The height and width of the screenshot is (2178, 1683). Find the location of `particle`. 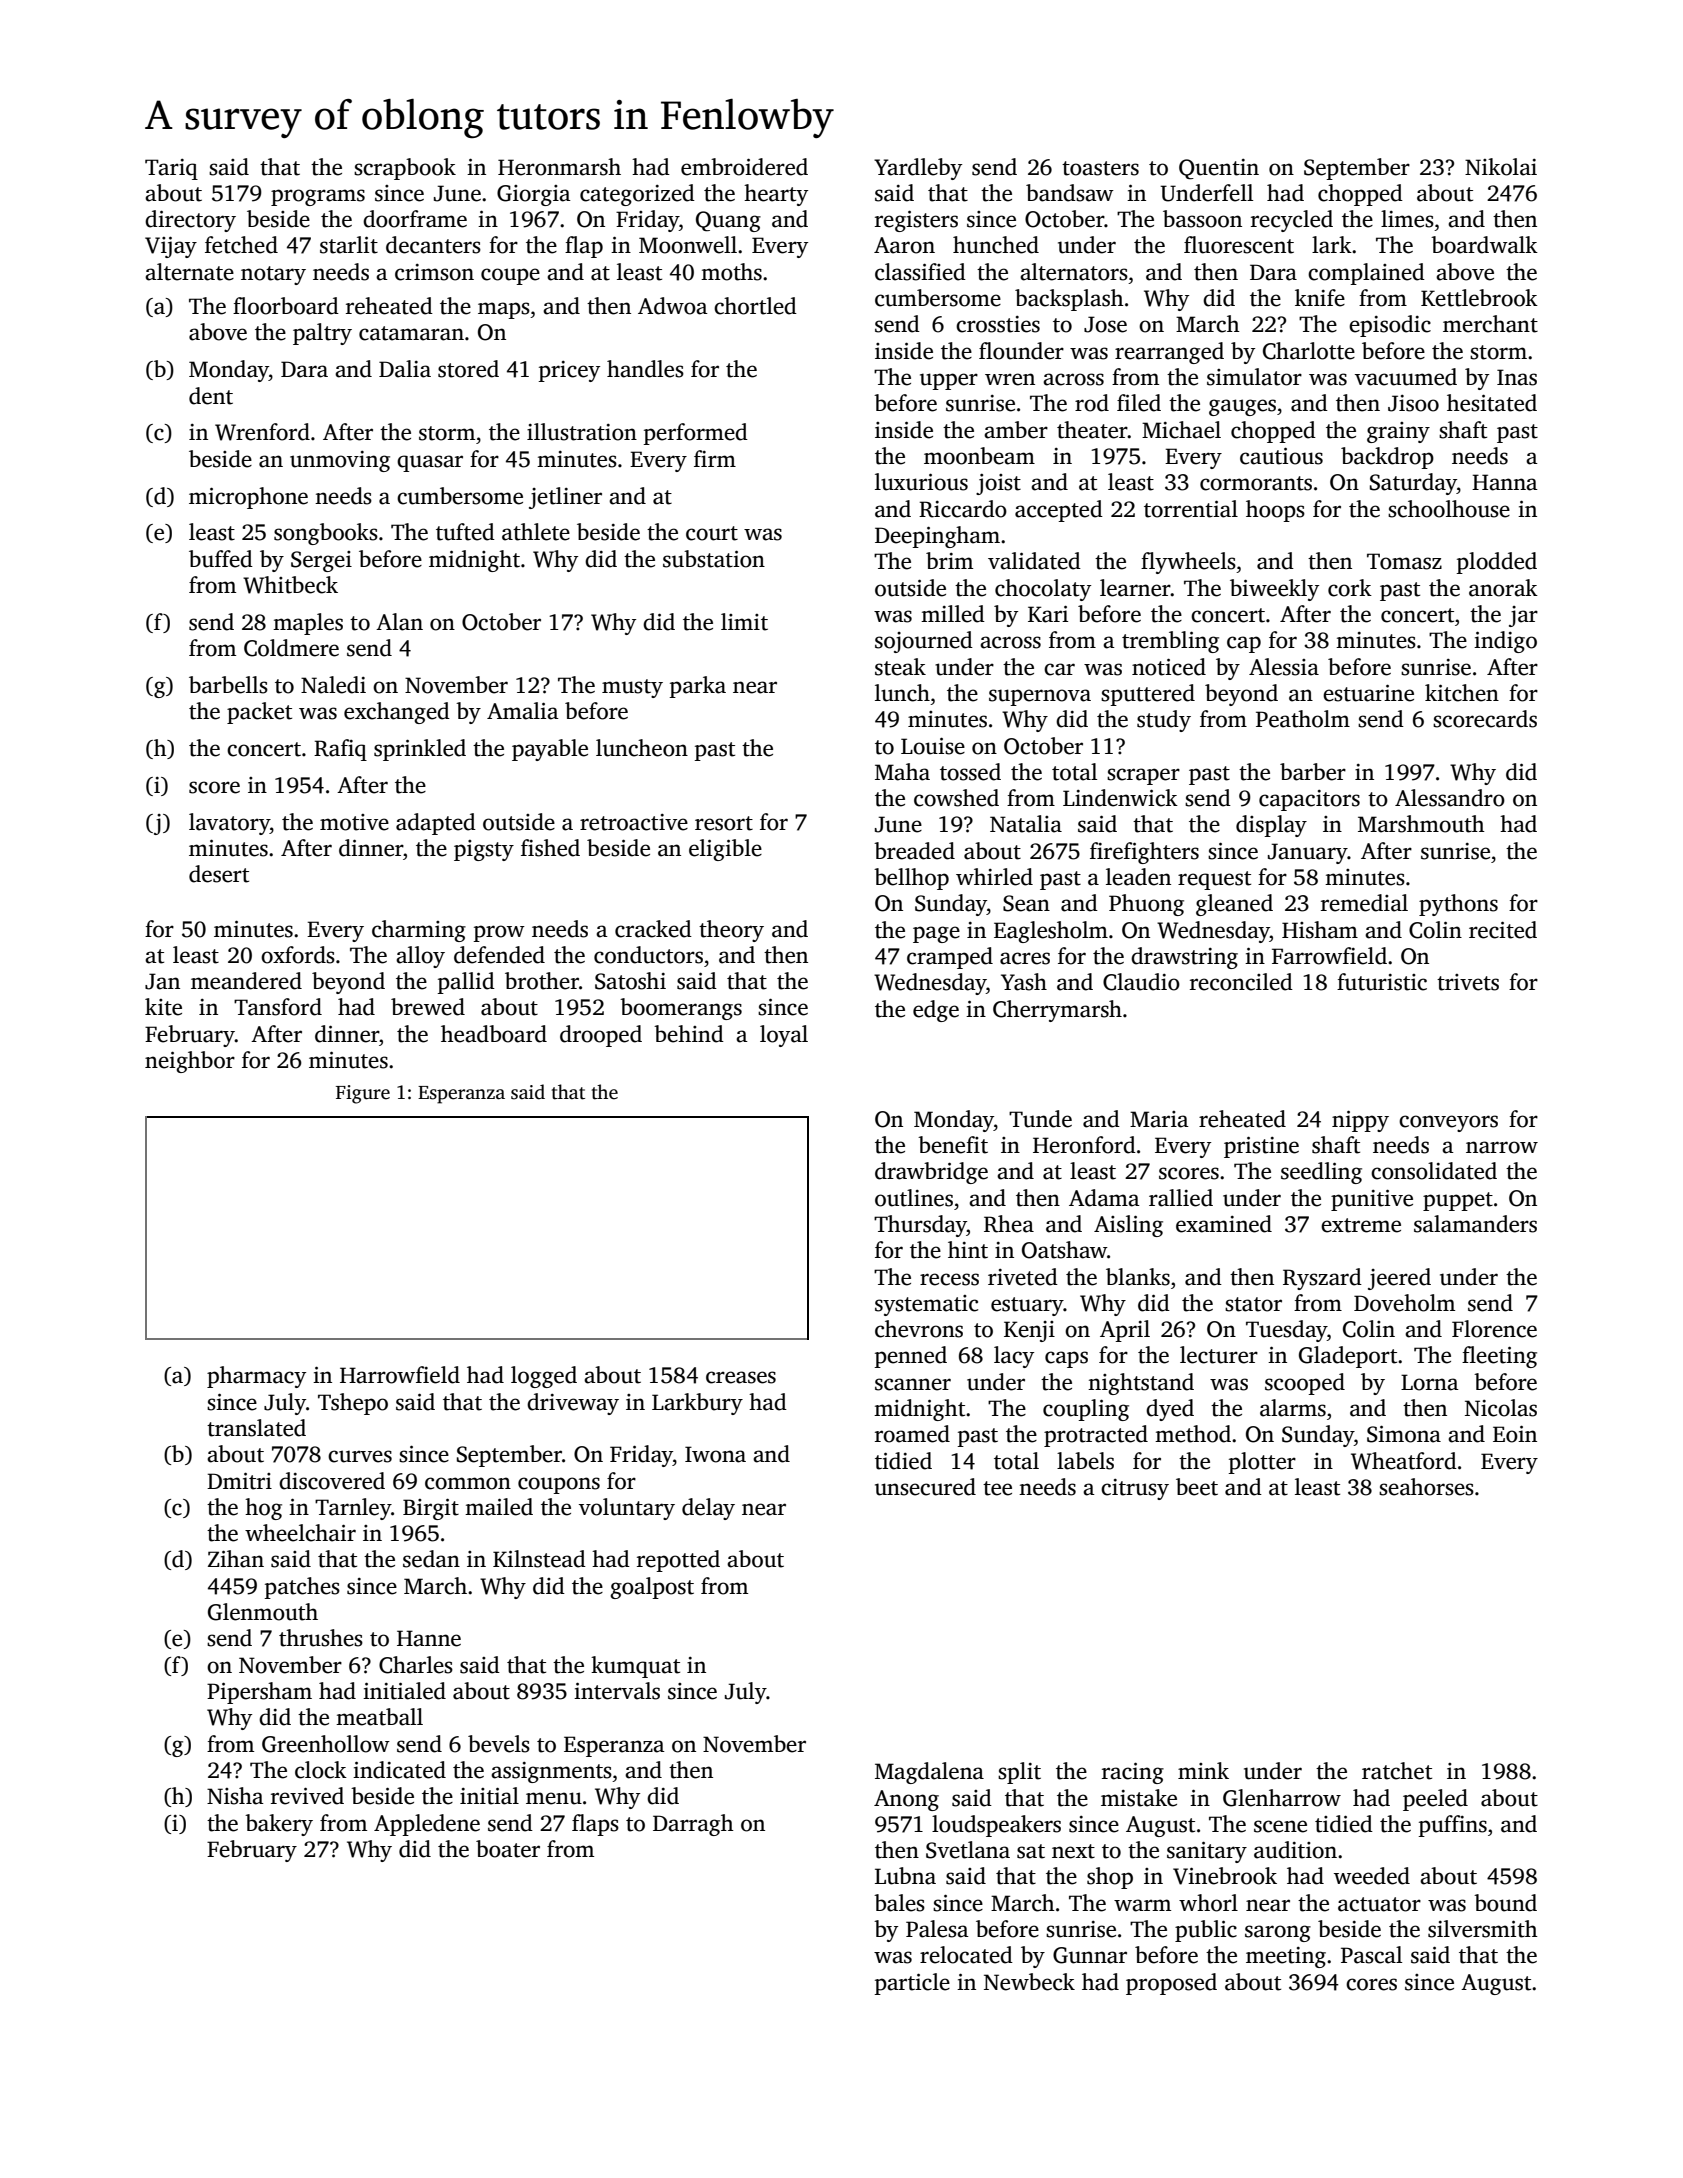

particle is located at coordinates (912, 1984).
